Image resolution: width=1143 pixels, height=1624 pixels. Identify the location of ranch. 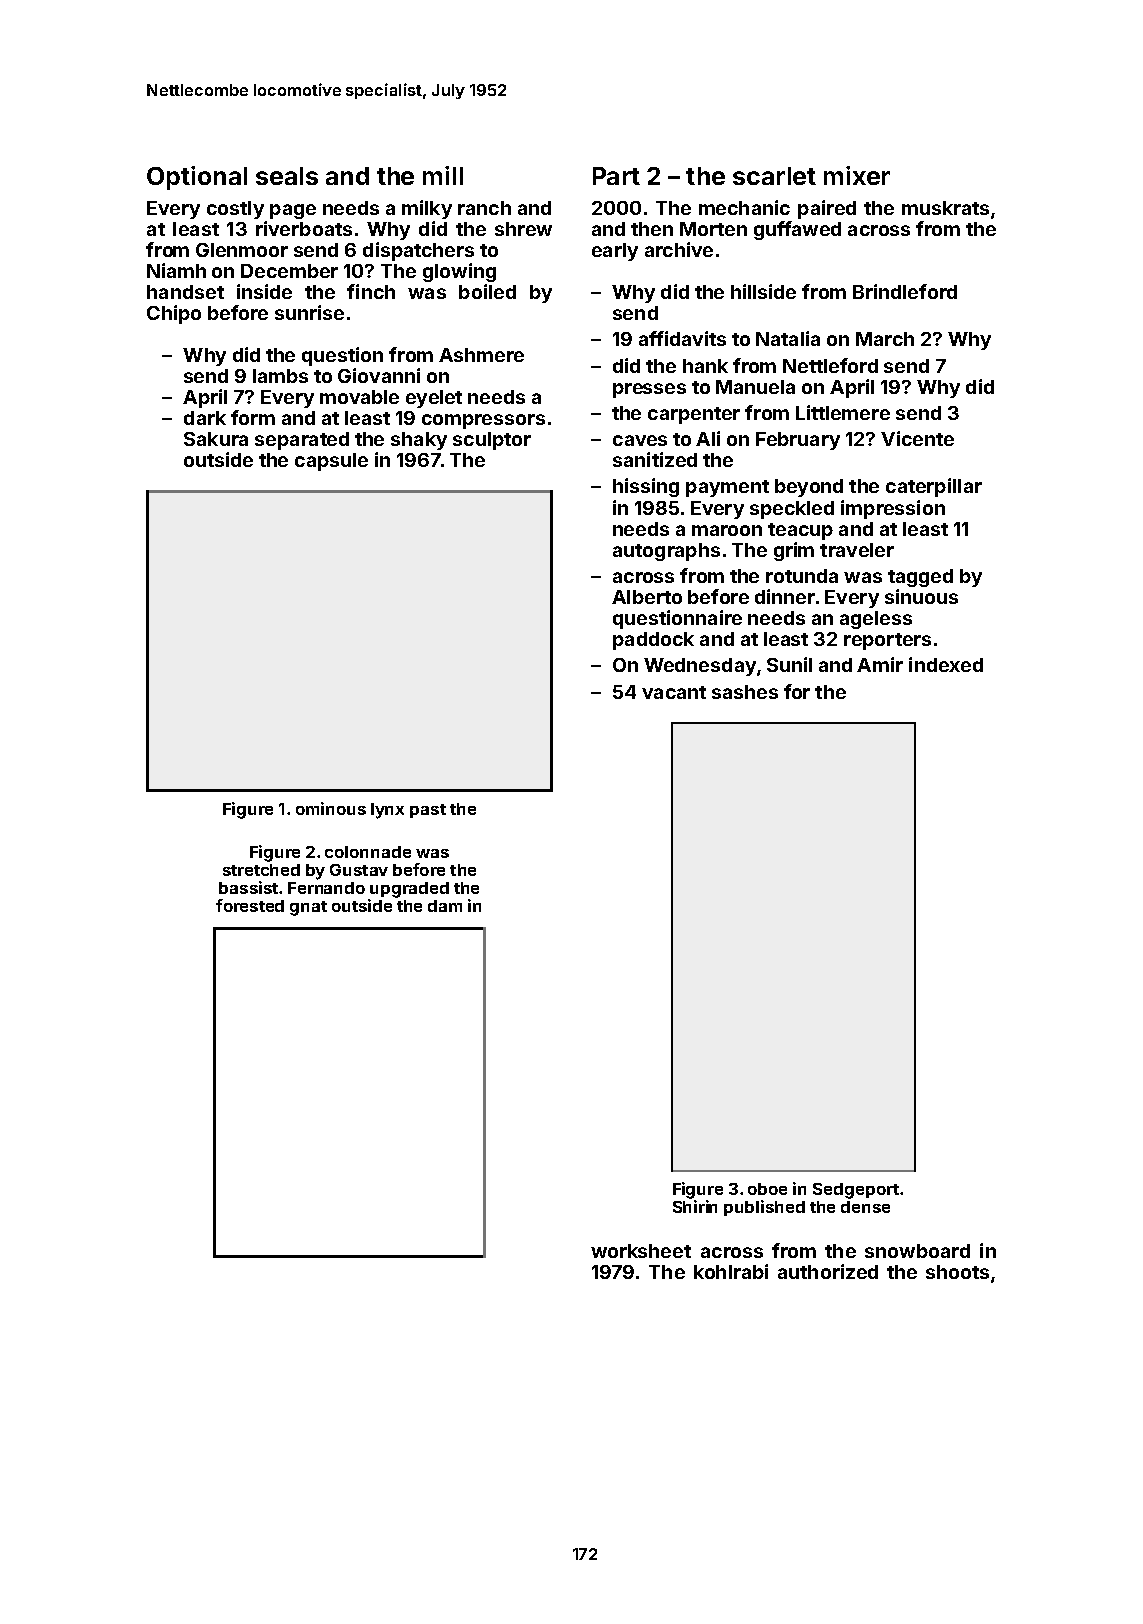
(484, 208).
